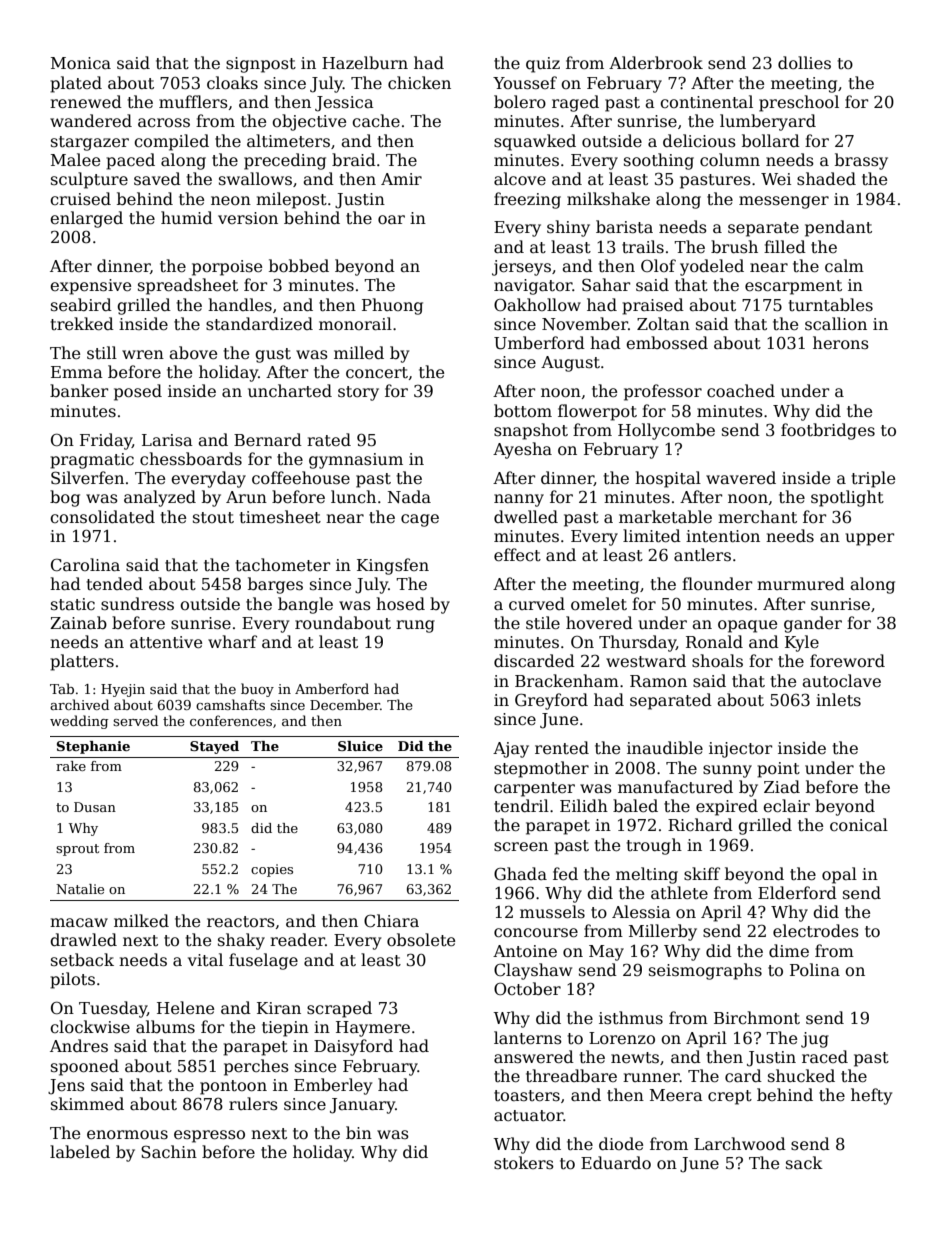 Image resolution: width=952 pixels, height=1233 pixels. Describe the element at coordinates (165, 1027) in the document. I see `albums` at that location.
